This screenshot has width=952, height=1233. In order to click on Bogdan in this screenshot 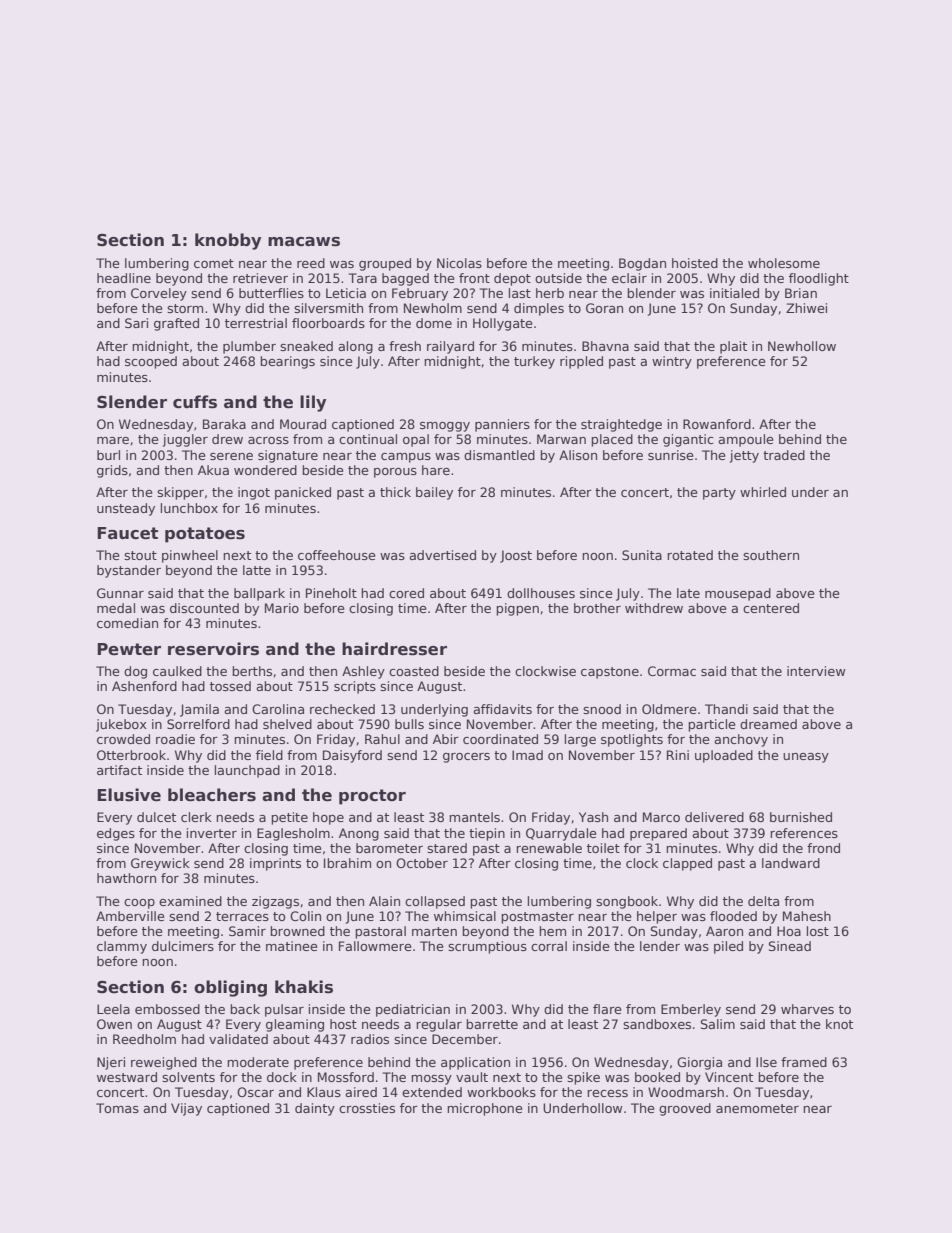, I will do `click(642, 264)`.
